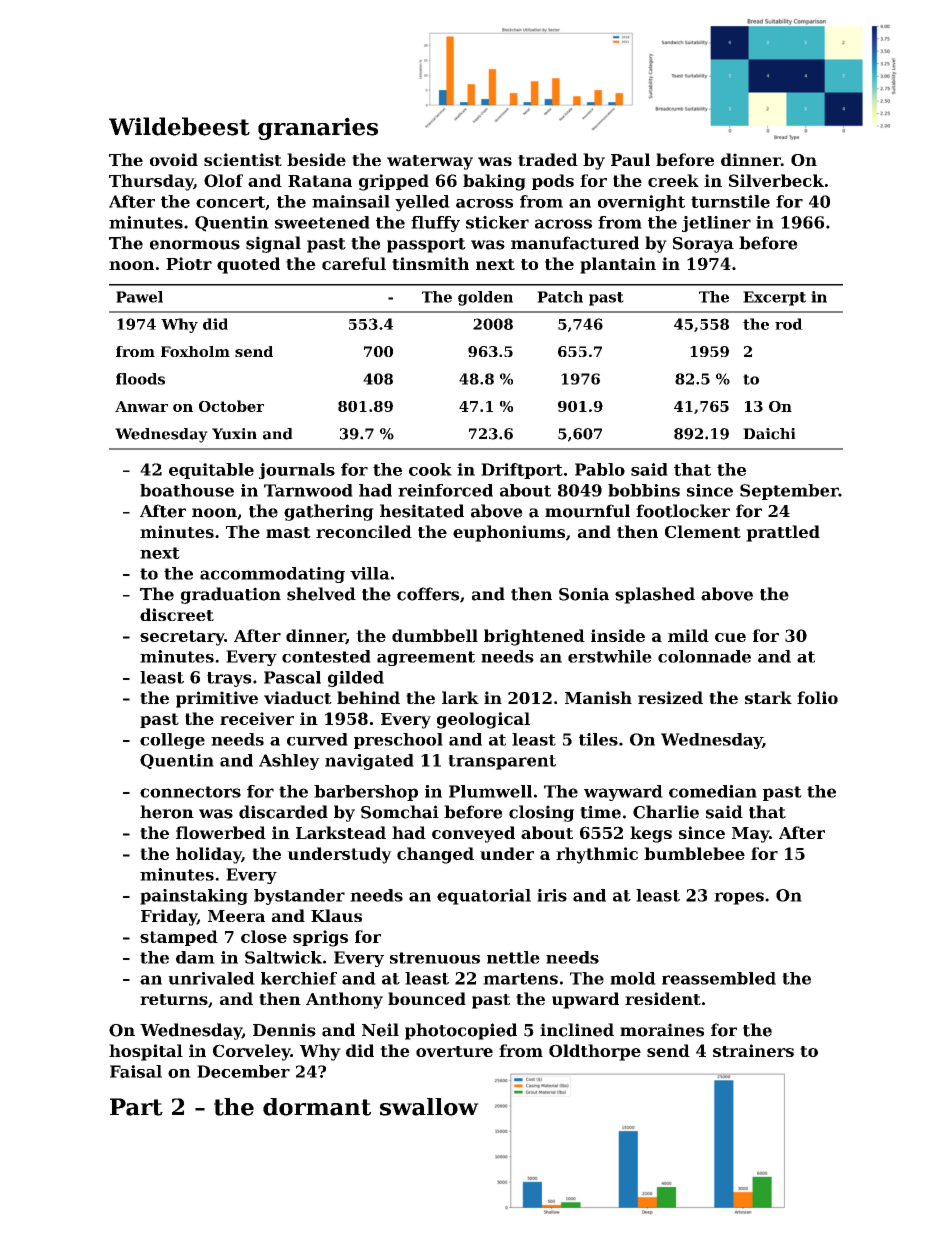 This screenshot has height=1233, width=952. I want to click on college, so click(172, 741).
